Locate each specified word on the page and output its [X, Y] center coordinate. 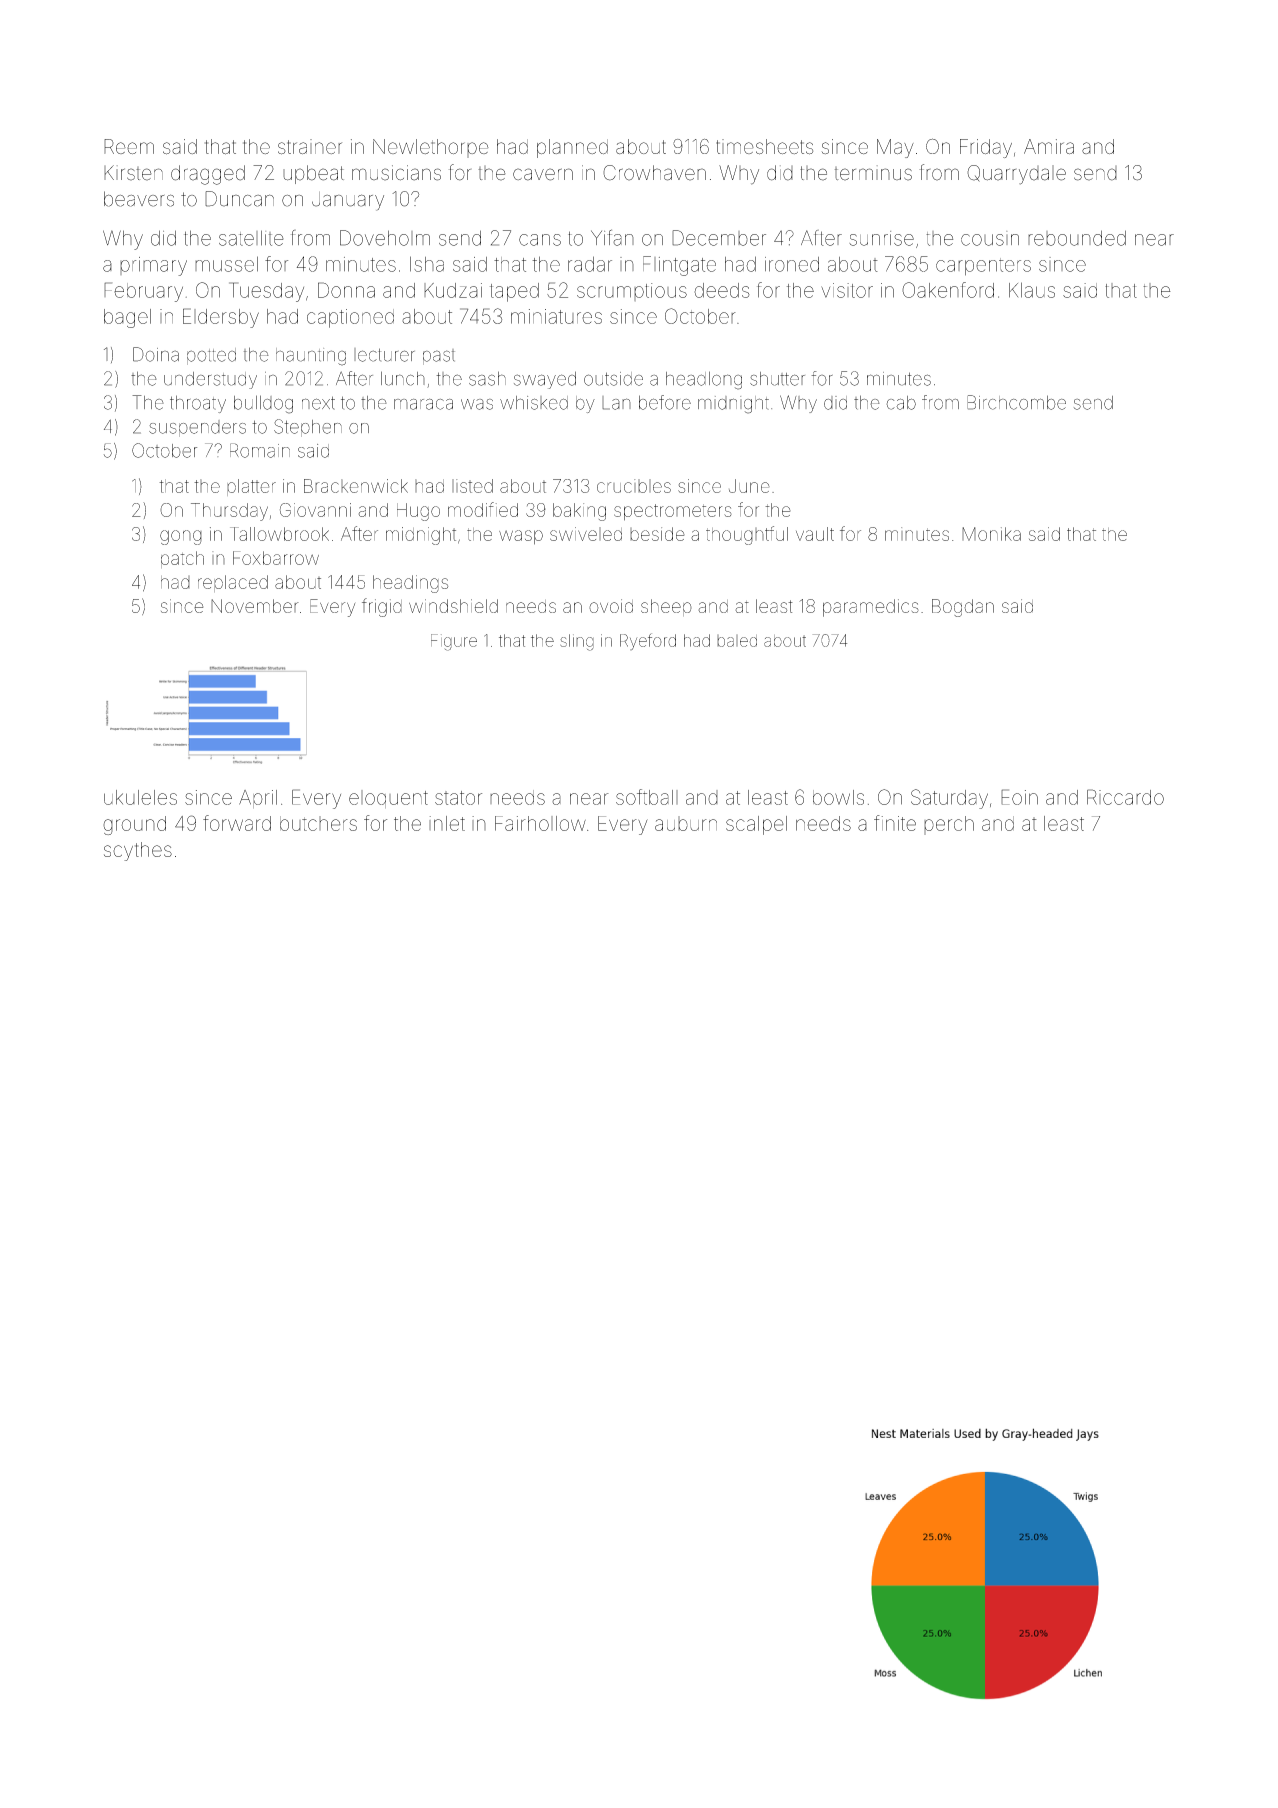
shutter [777, 379]
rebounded [1077, 238]
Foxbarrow [276, 558]
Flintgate [679, 266]
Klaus [1032, 290]
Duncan [239, 199]
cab [901, 403]
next [318, 403]
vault [815, 534]
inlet [447, 823]
